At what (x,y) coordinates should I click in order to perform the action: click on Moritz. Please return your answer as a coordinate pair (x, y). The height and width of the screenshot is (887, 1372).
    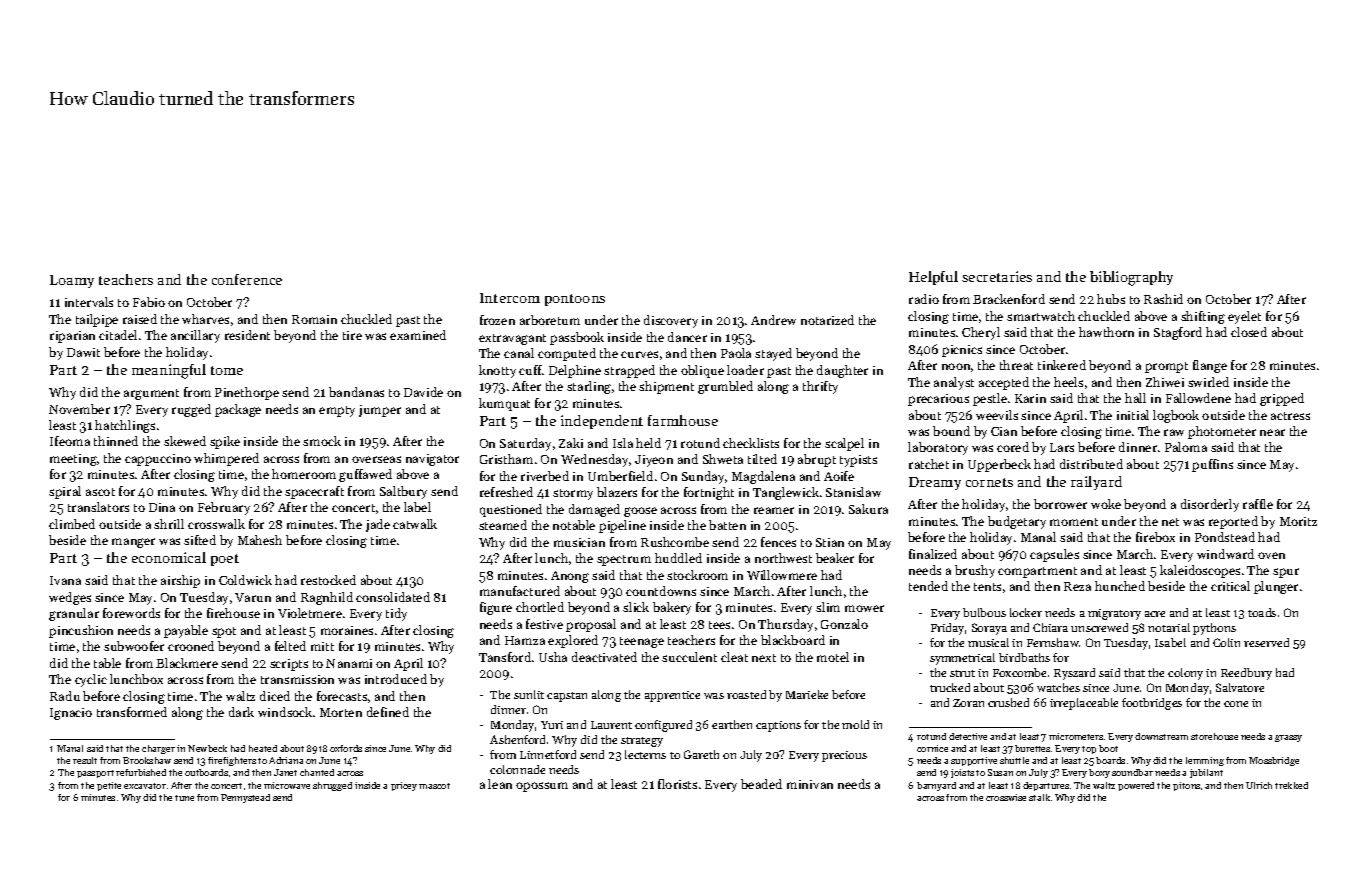
    Looking at the image, I should click on (1298, 521).
